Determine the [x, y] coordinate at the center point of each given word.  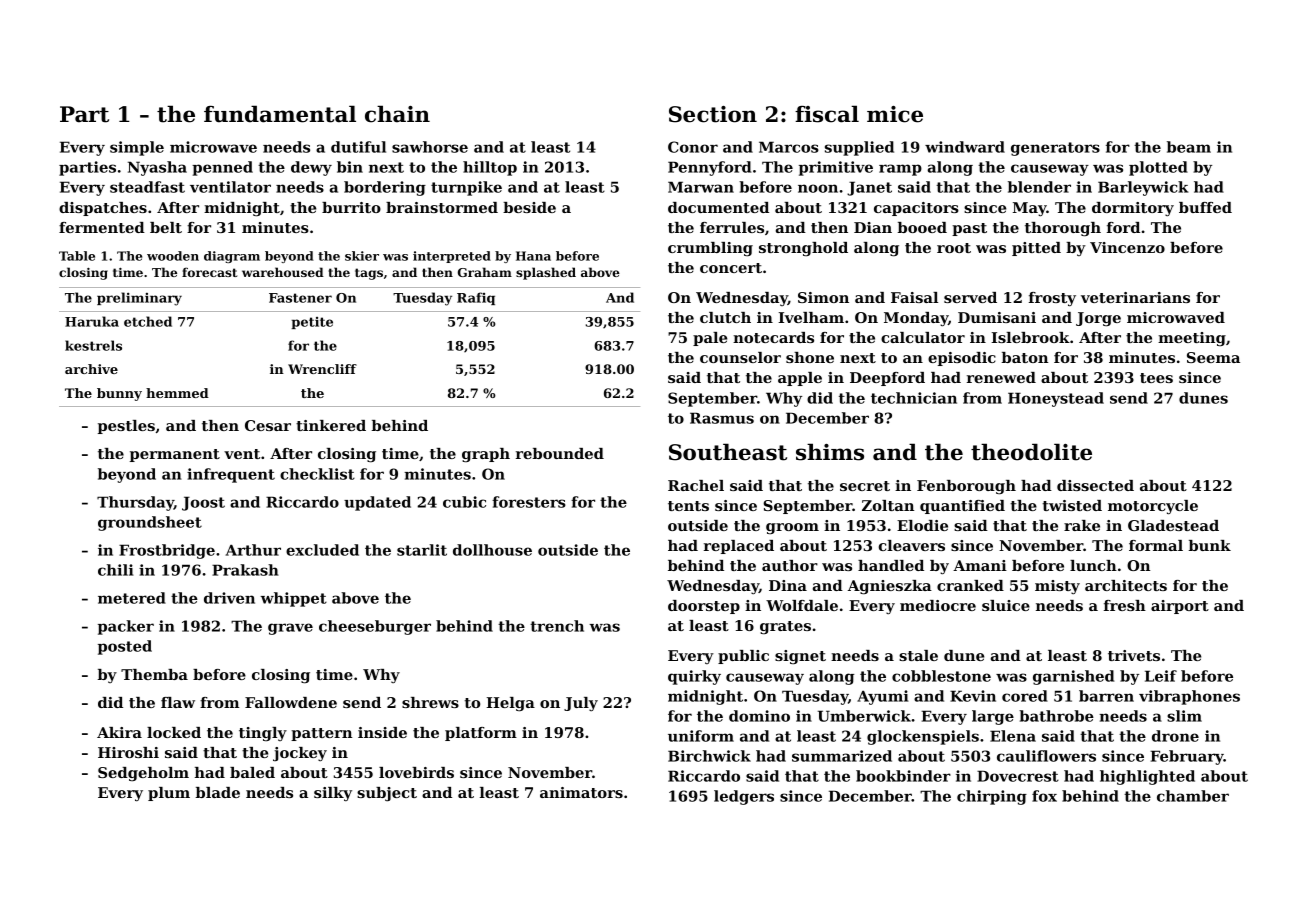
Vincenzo [1127, 247]
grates [785, 627]
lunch [1093, 565]
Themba [154, 674]
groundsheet [150, 523]
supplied [859, 148]
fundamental [280, 114]
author [790, 565]
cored [1025, 696]
